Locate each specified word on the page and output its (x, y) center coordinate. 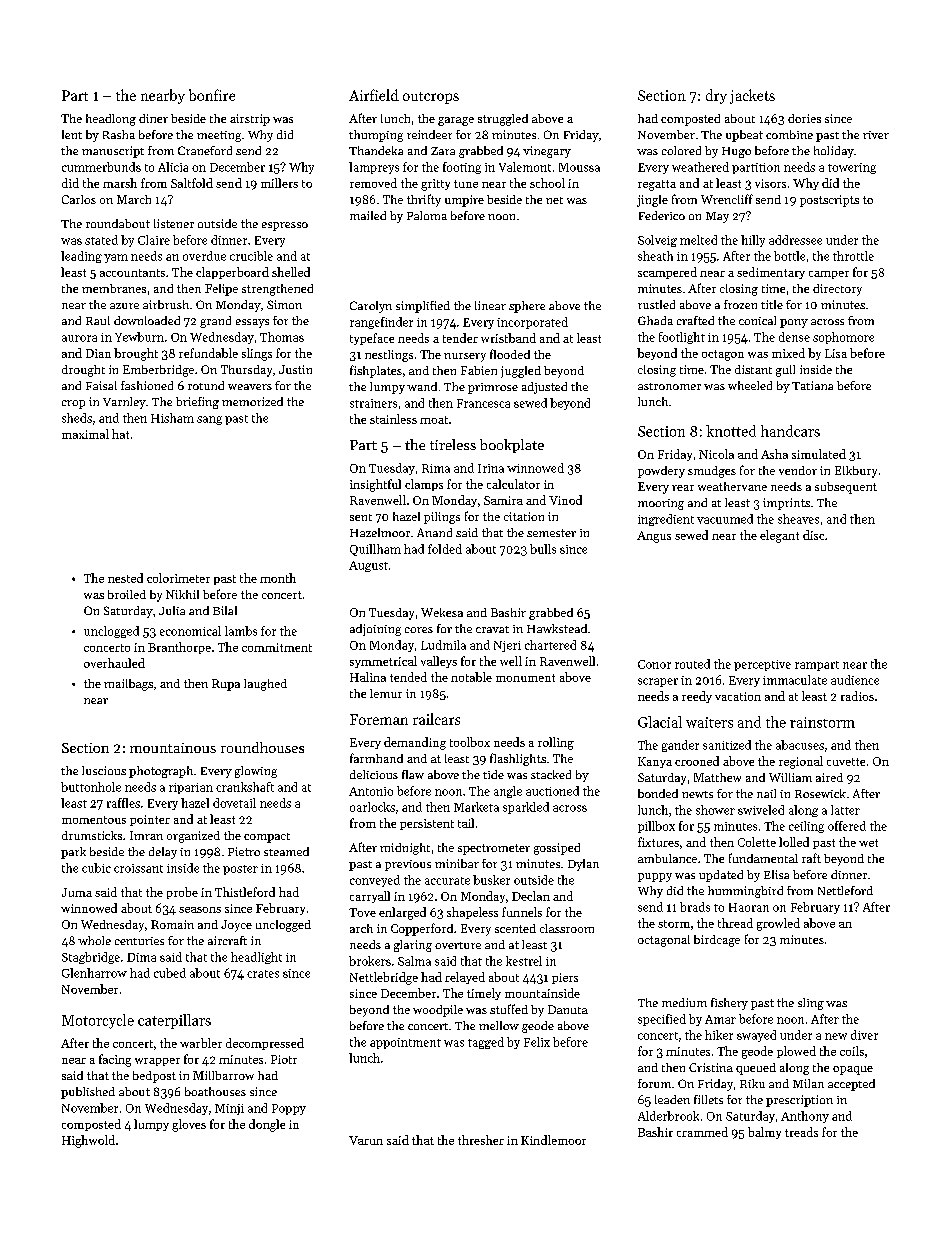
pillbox (656, 827)
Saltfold (192, 183)
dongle (267, 1125)
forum (654, 1083)
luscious (104, 770)
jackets (752, 96)
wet (868, 843)
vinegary (547, 152)
